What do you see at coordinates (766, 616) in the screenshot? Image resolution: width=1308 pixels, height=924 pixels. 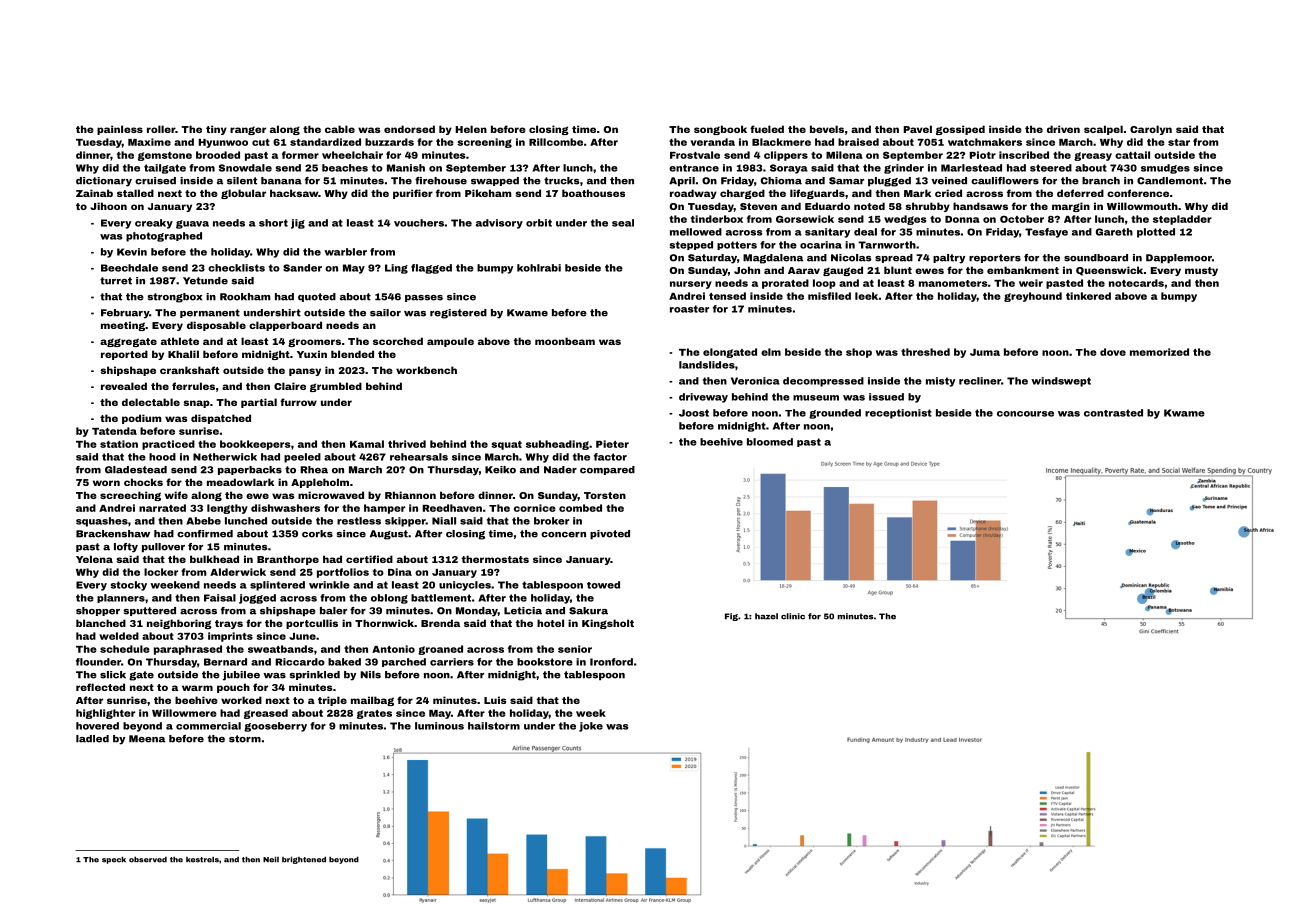 I see `hazel` at bounding box center [766, 616].
